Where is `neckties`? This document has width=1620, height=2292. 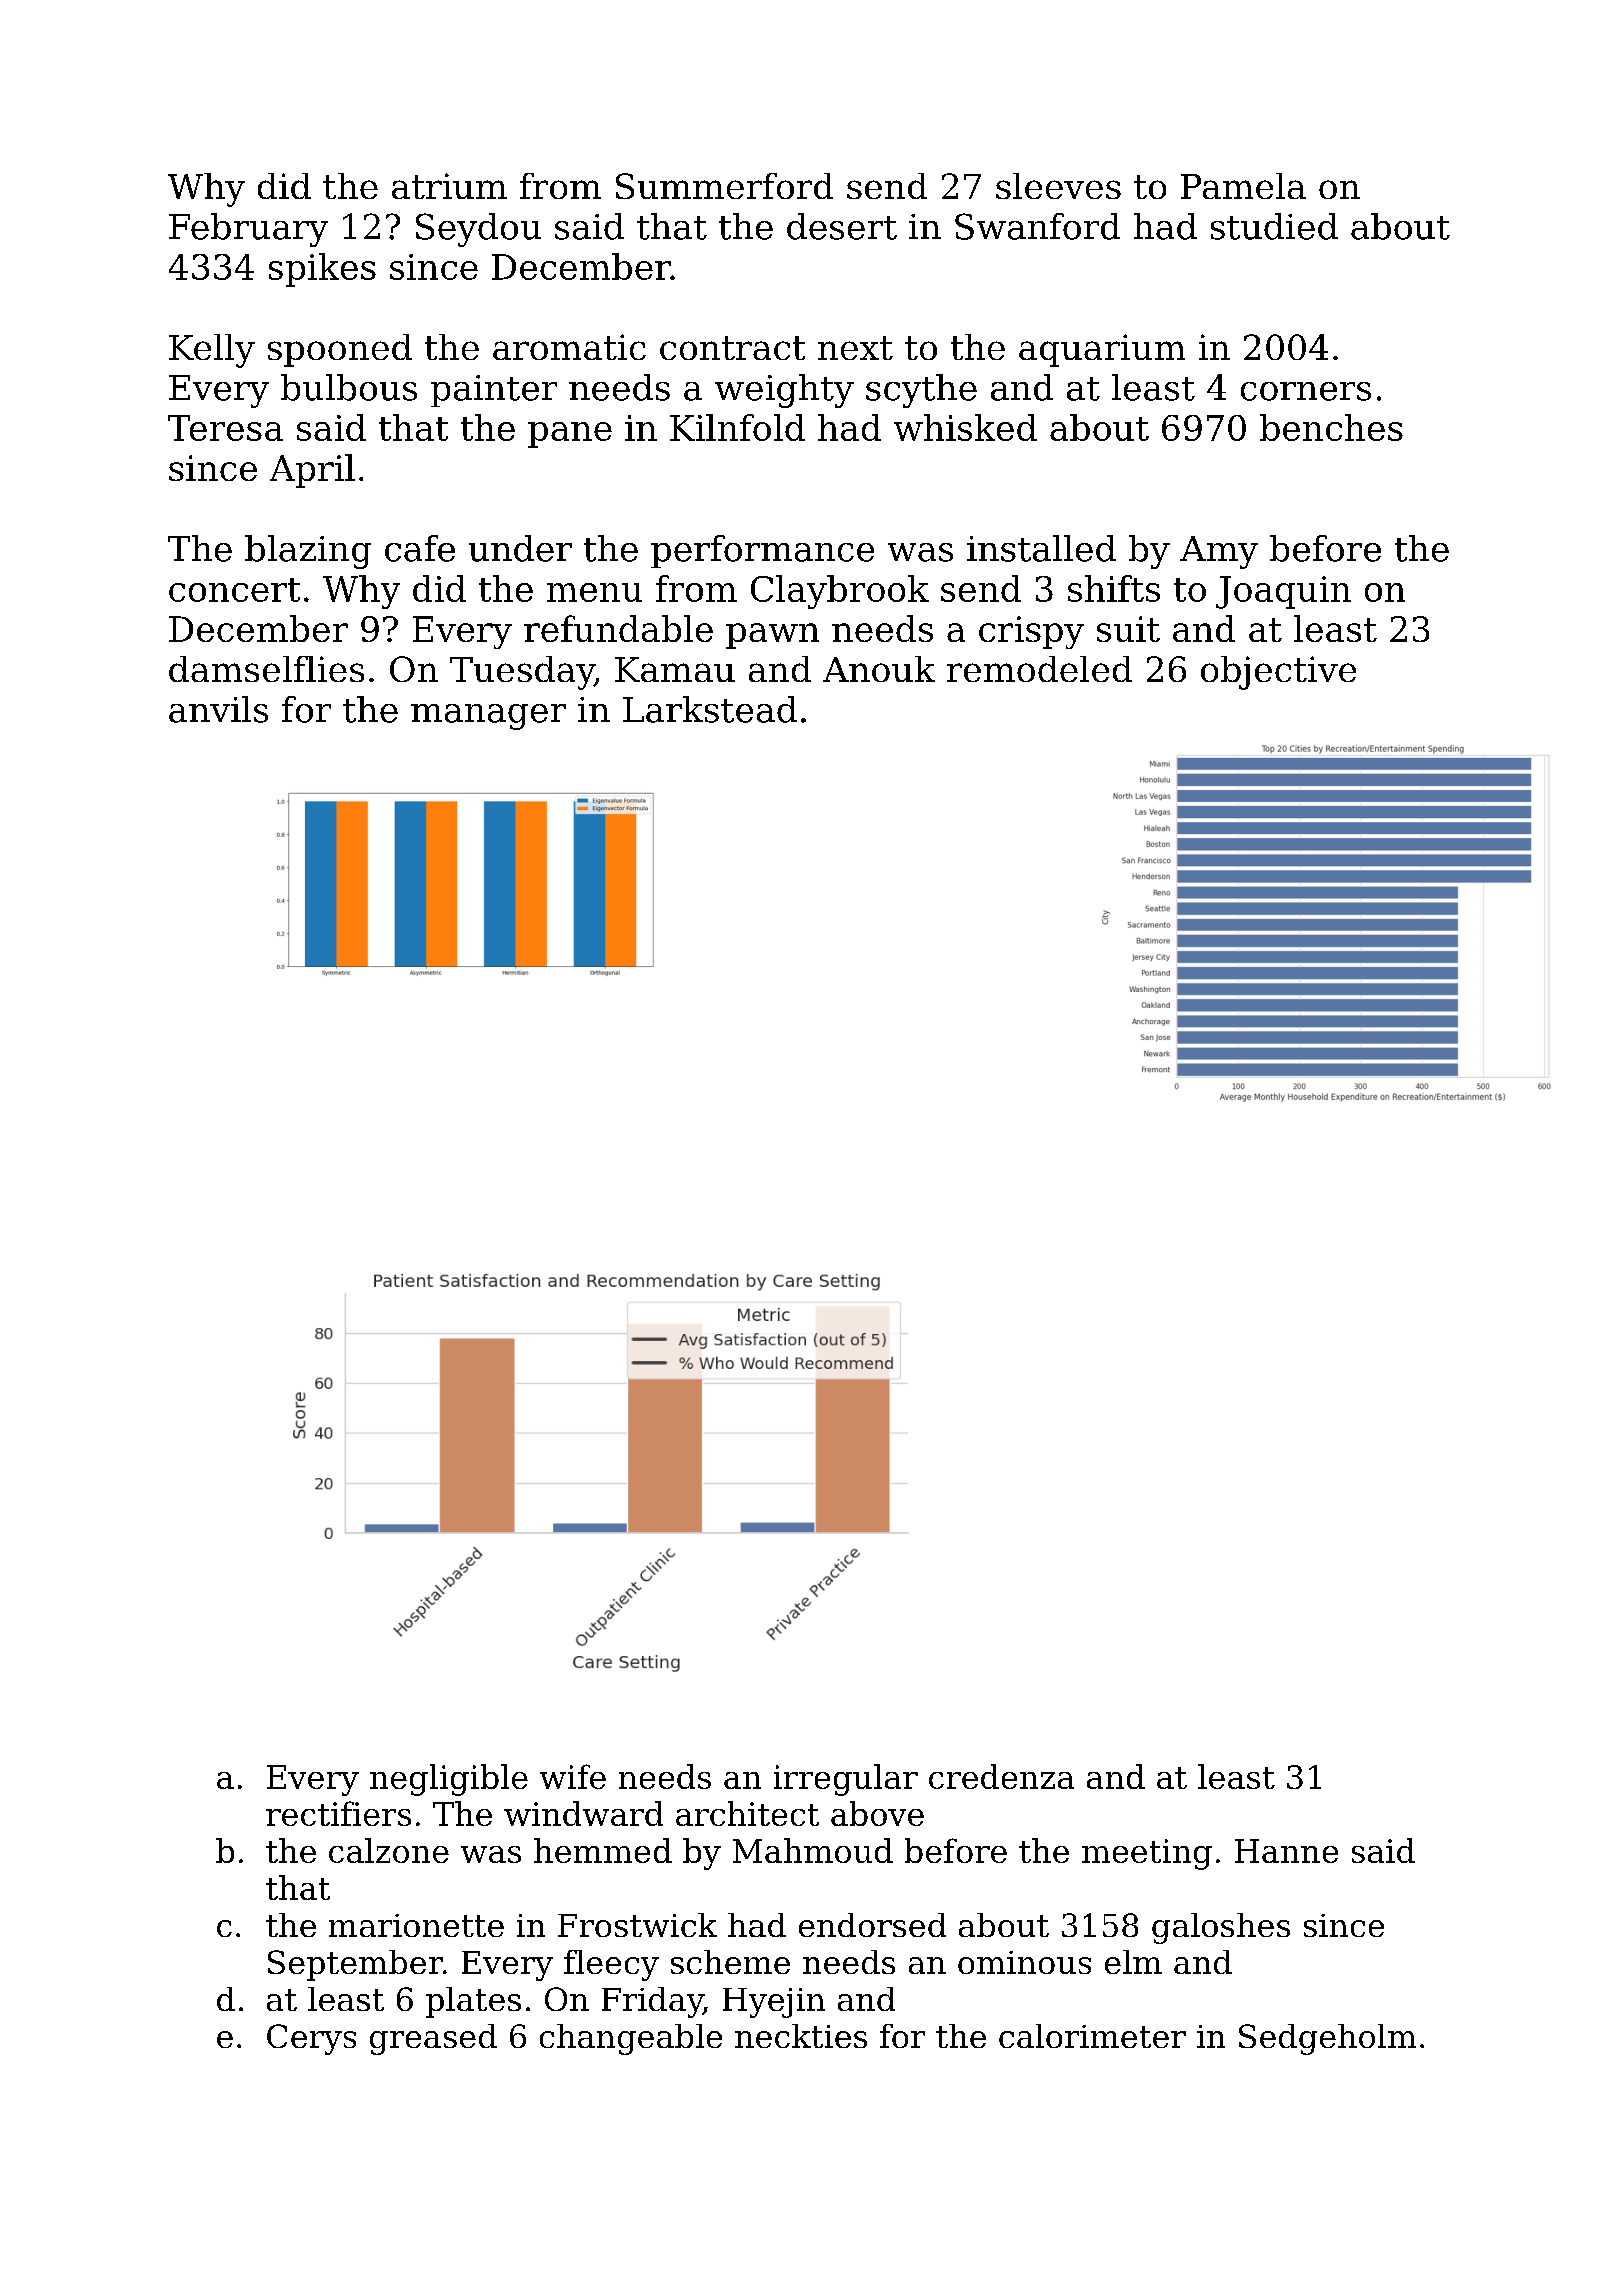
neckties is located at coordinates (801, 2036).
